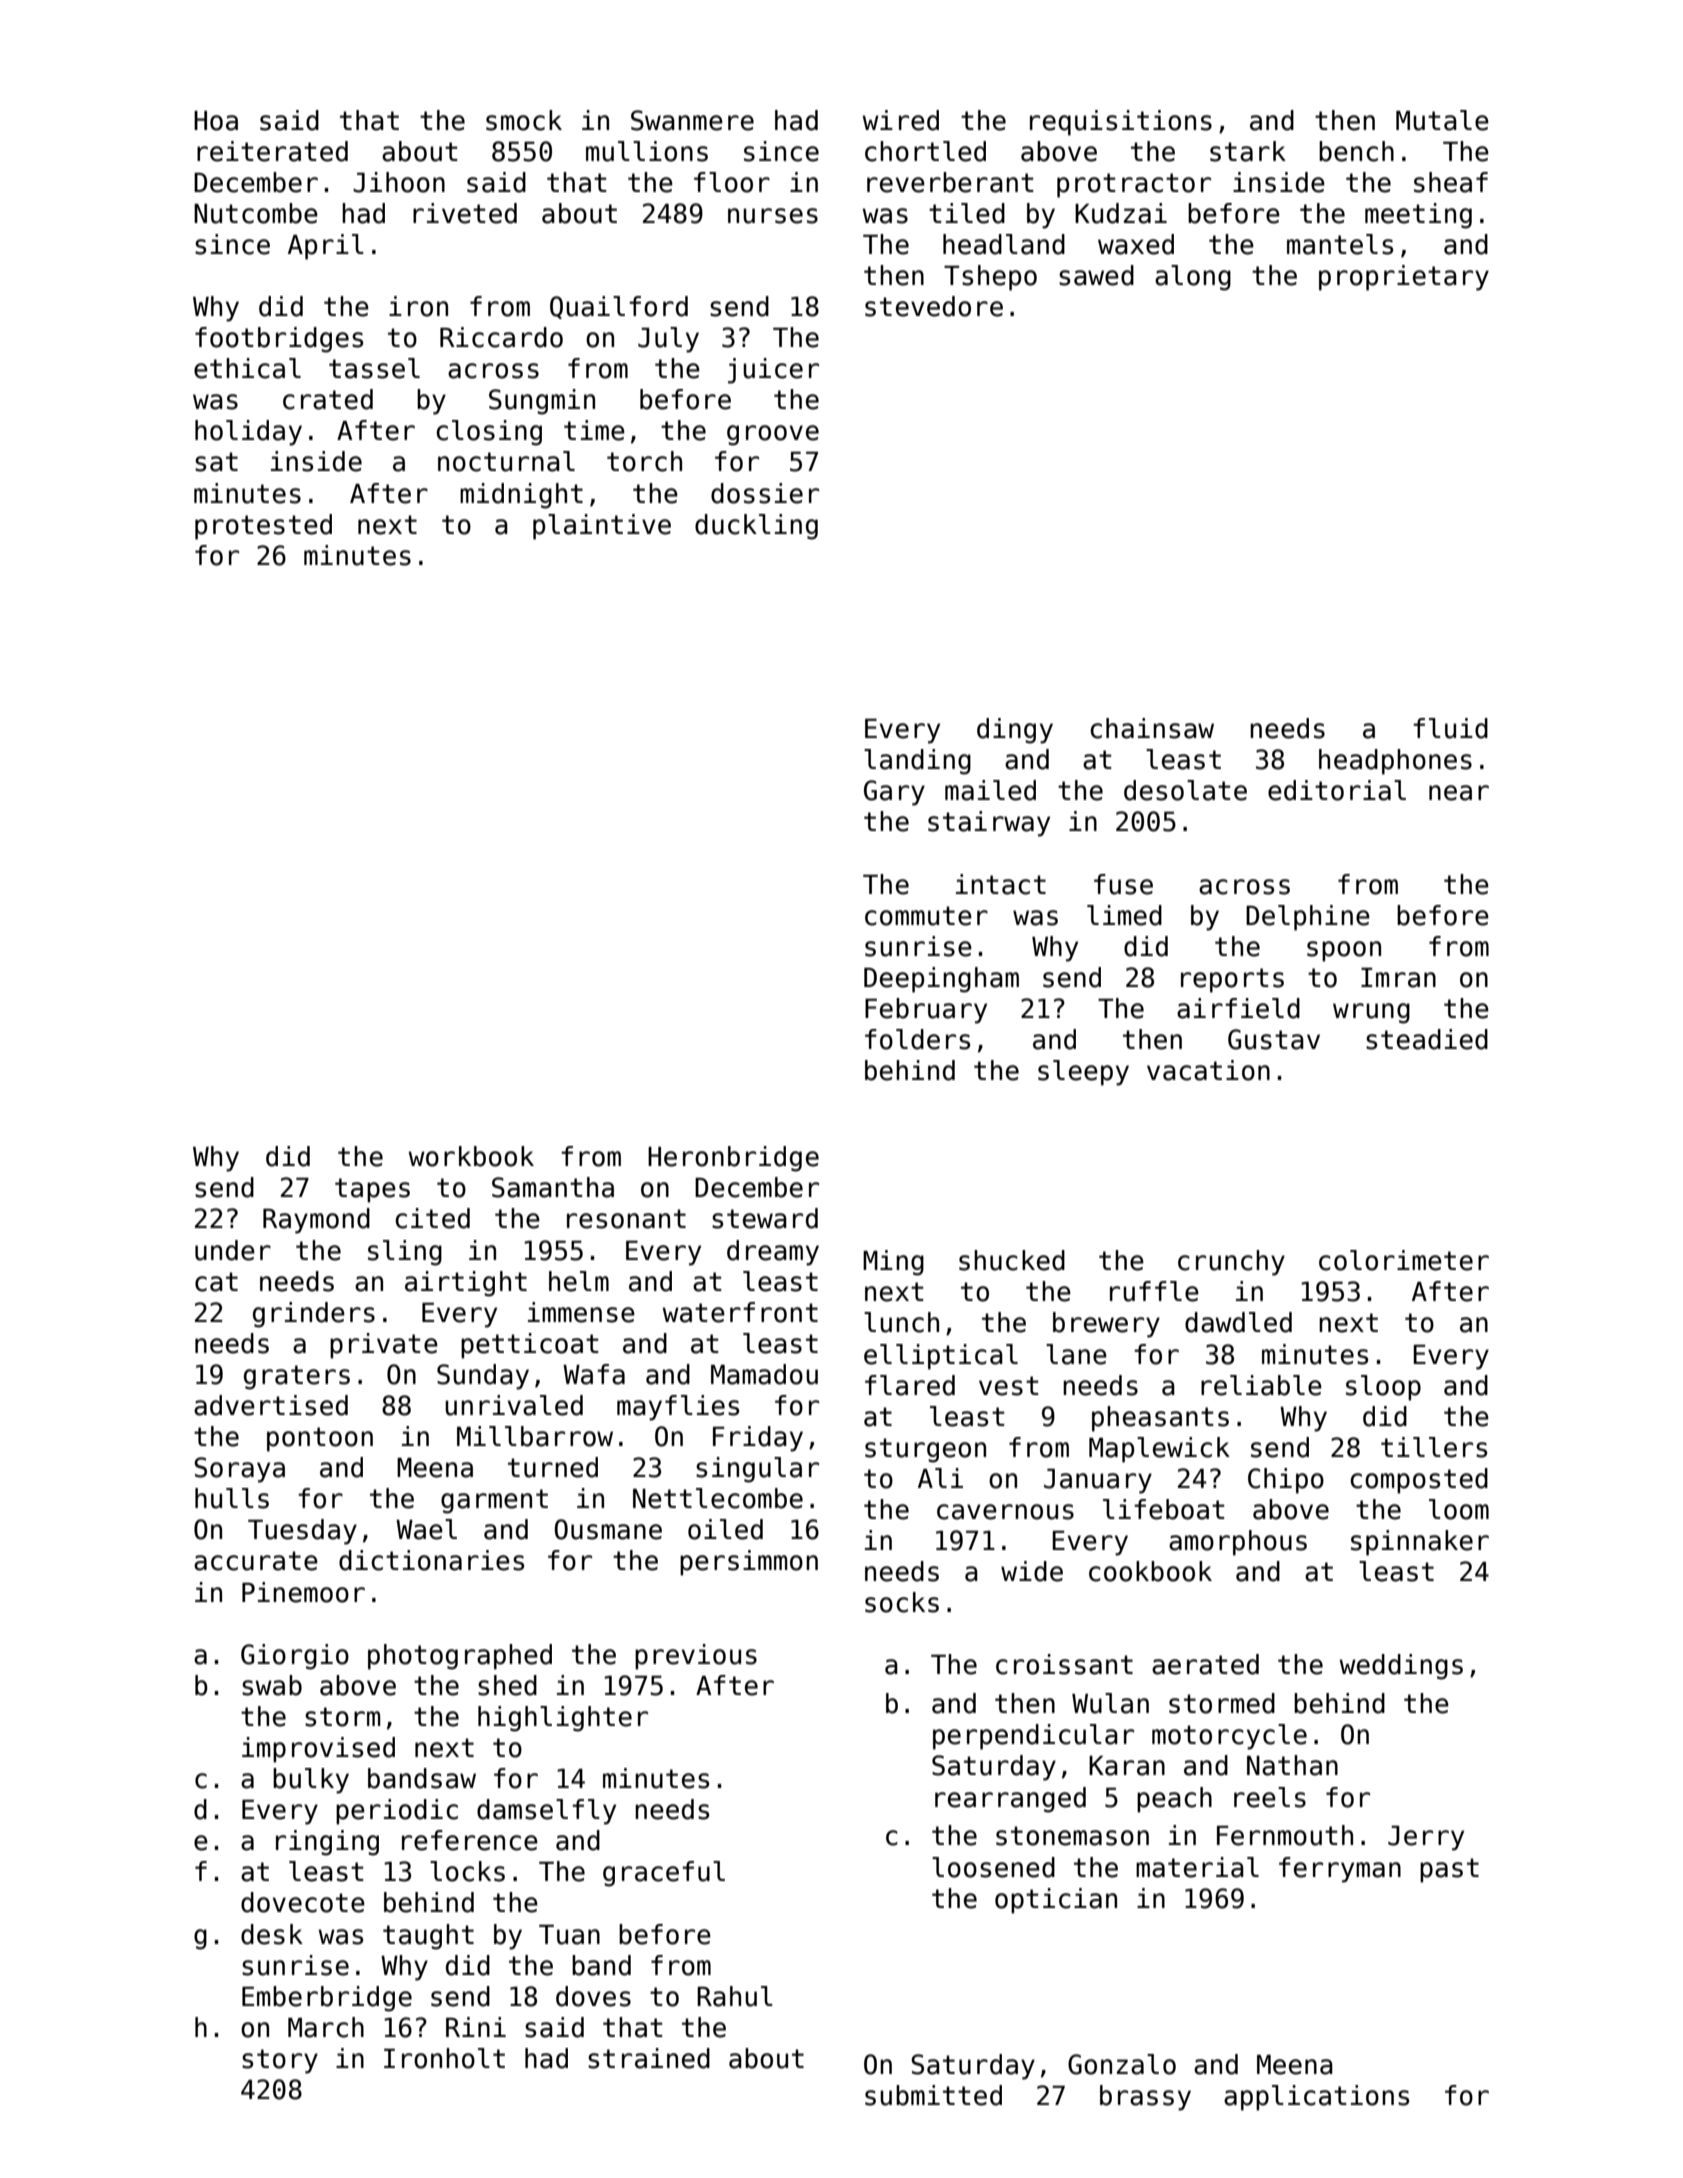 The height and width of the page is (2178, 1683). I want to click on submitted, so click(933, 2095).
